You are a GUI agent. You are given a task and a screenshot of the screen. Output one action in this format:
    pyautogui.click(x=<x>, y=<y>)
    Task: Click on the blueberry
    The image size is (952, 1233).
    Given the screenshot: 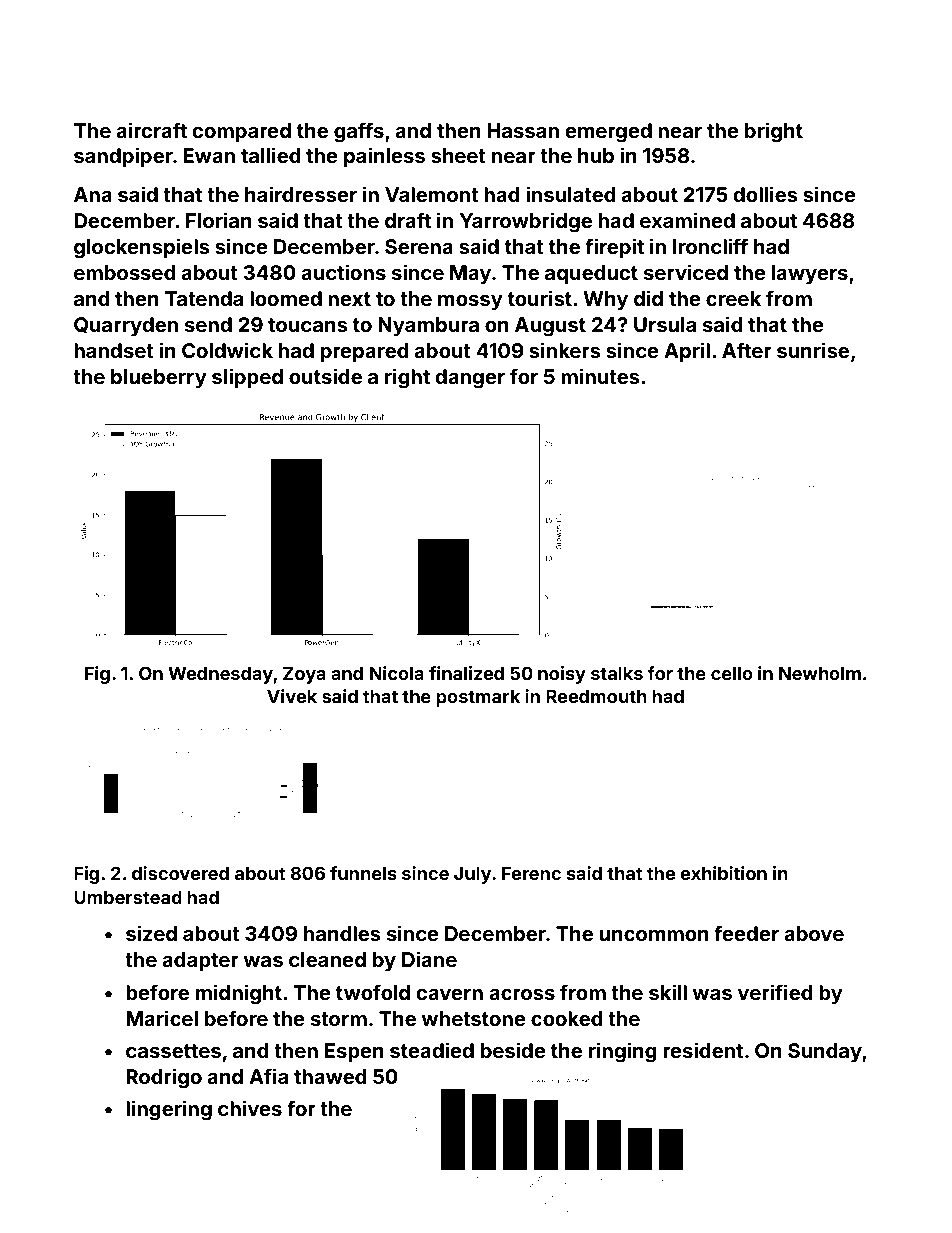 What is the action you would take?
    pyautogui.click(x=159, y=378)
